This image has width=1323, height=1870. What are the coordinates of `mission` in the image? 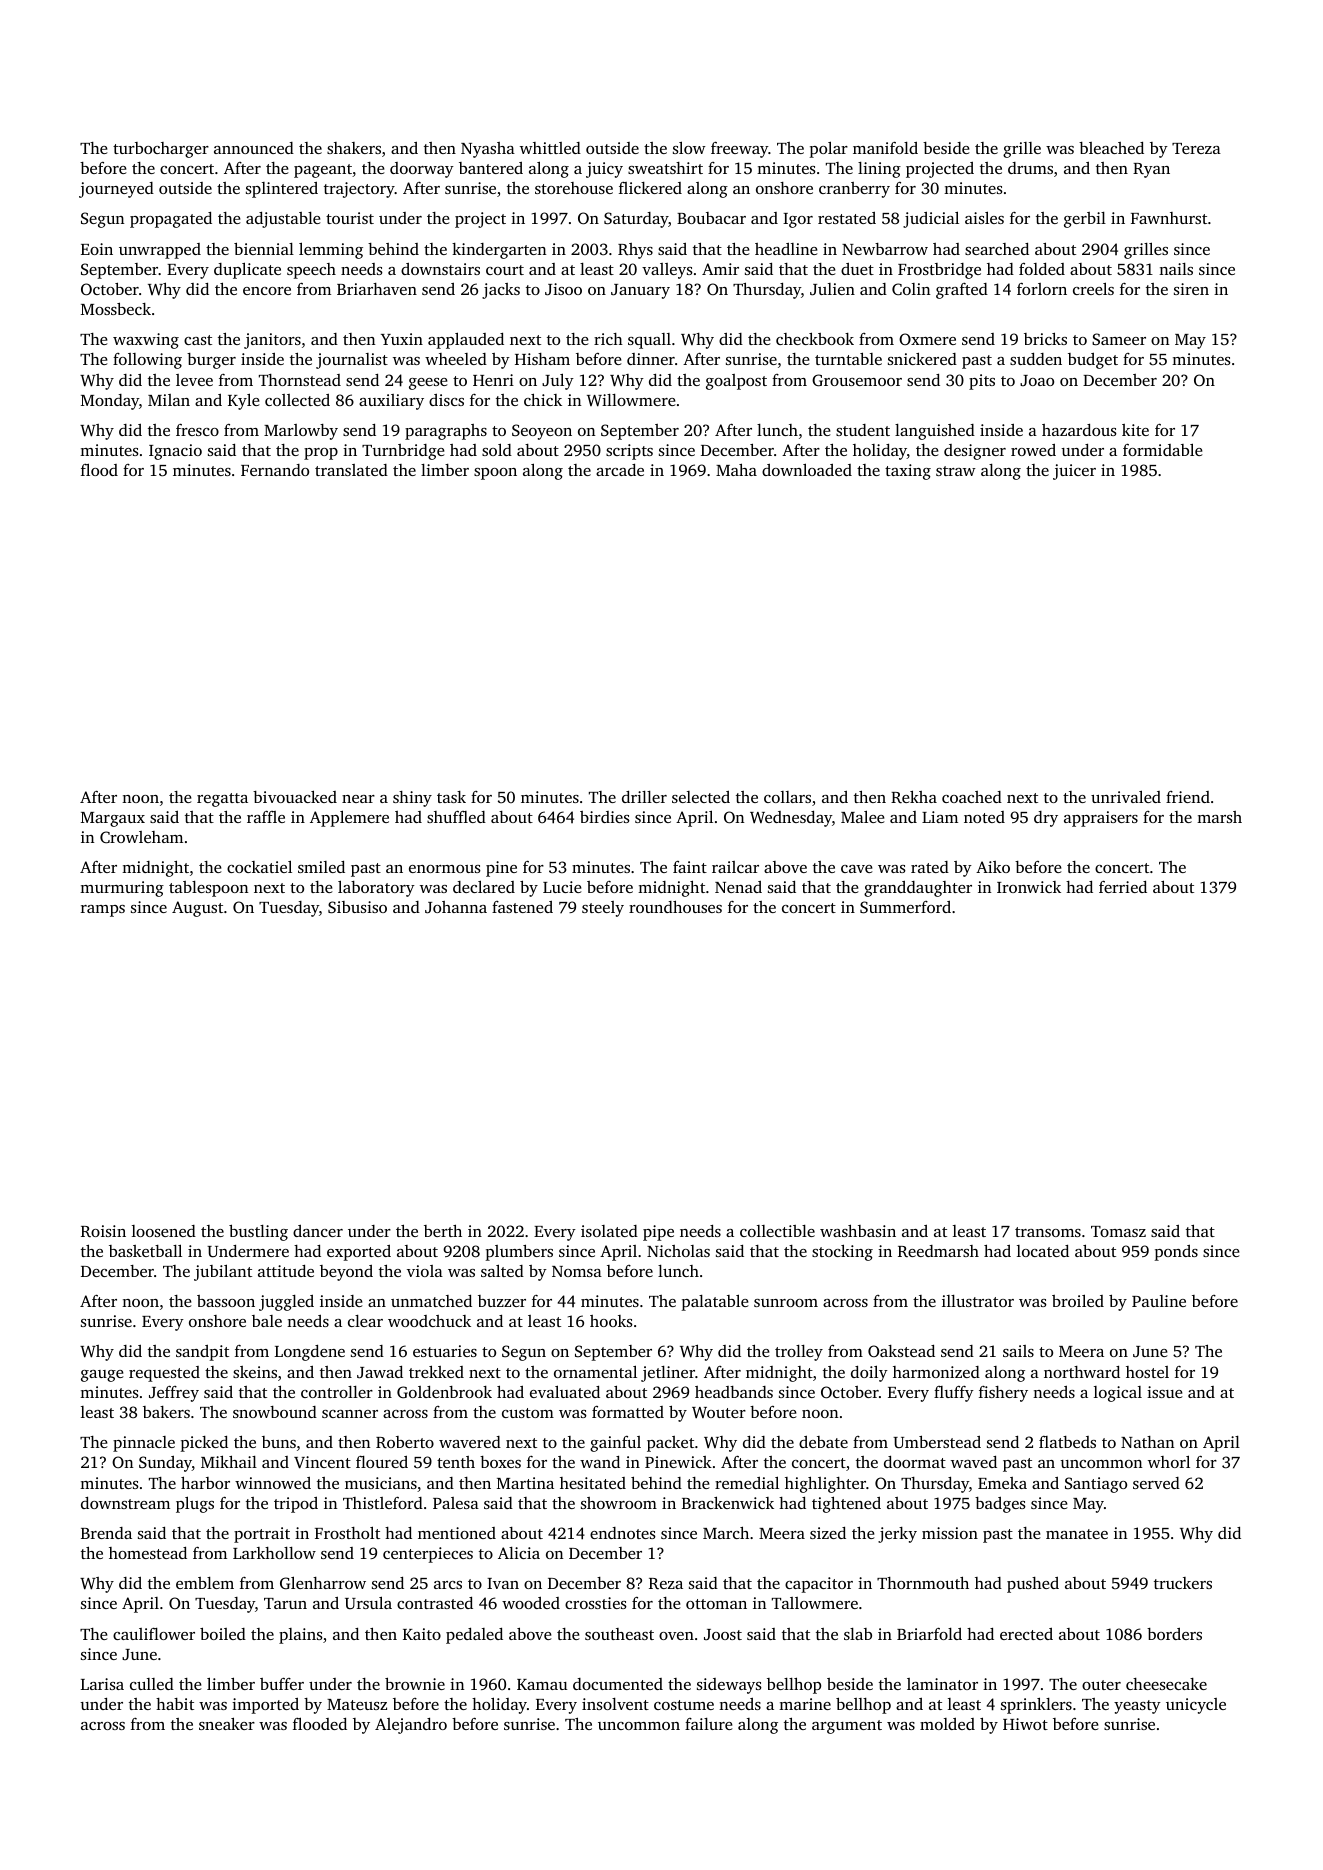 It's located at (950, 1533).
